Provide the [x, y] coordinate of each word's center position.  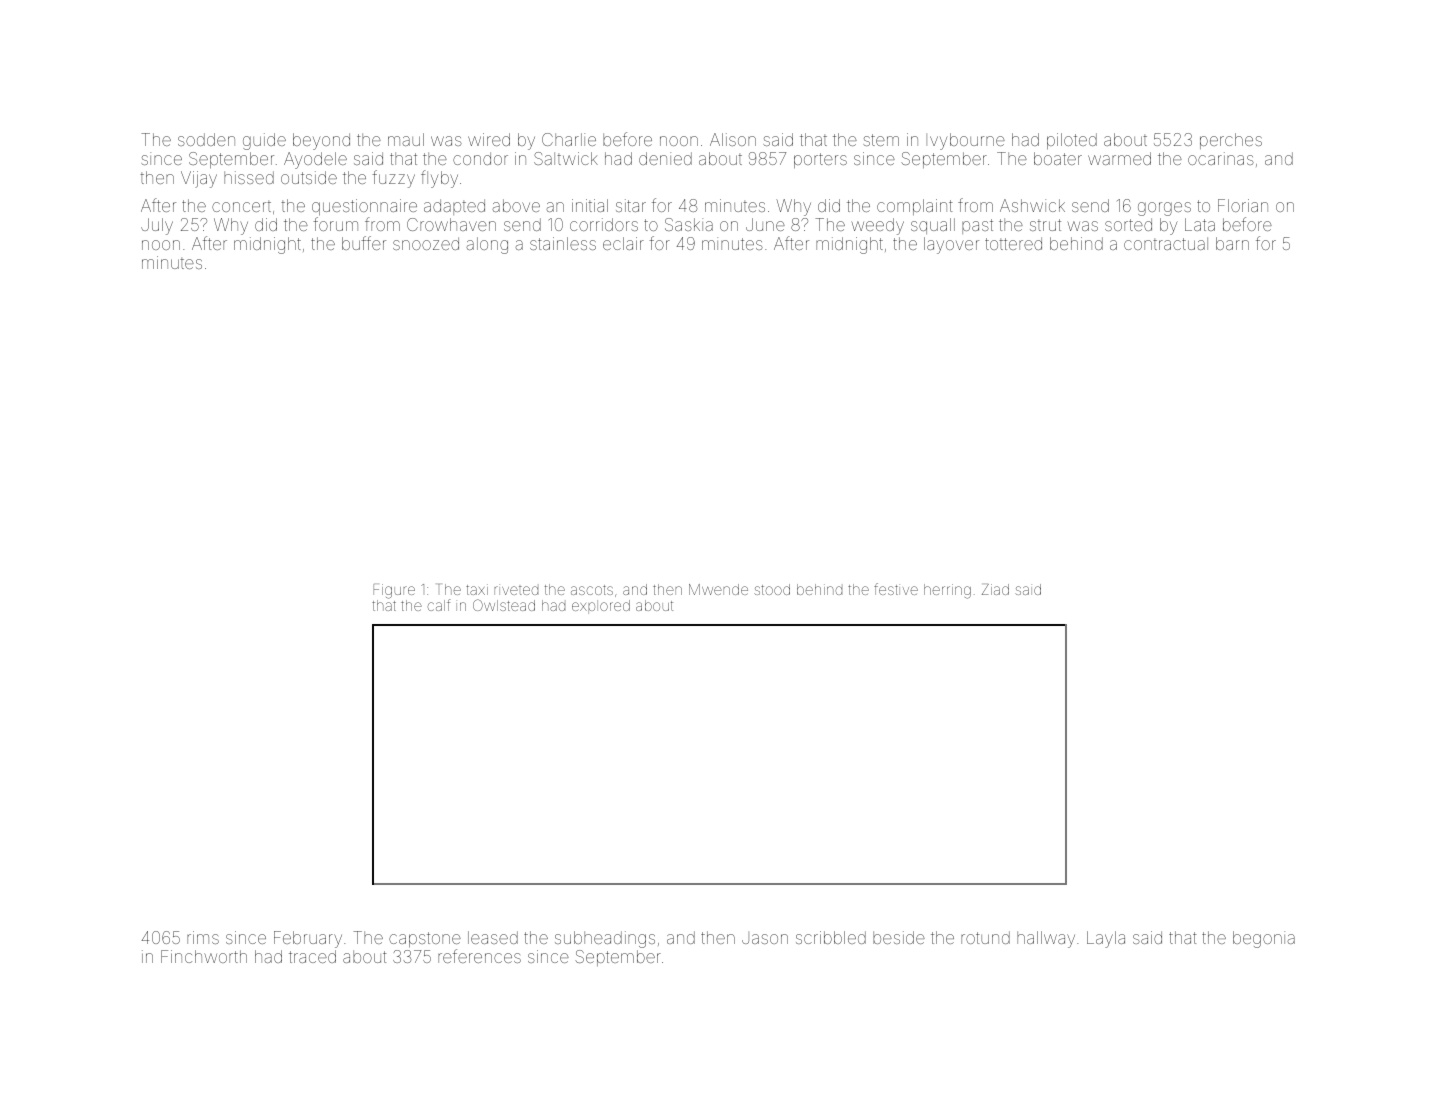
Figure [394, 591]
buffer [364, 243]
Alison [733, 139]
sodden [206, 139]
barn [1232, 243]
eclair [623, 243]
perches [1231, 141]
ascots [592, 590]
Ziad [995, 589]
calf [439, 605]
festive [896, 589]
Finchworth [204, 956]
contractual [1166, 243]
